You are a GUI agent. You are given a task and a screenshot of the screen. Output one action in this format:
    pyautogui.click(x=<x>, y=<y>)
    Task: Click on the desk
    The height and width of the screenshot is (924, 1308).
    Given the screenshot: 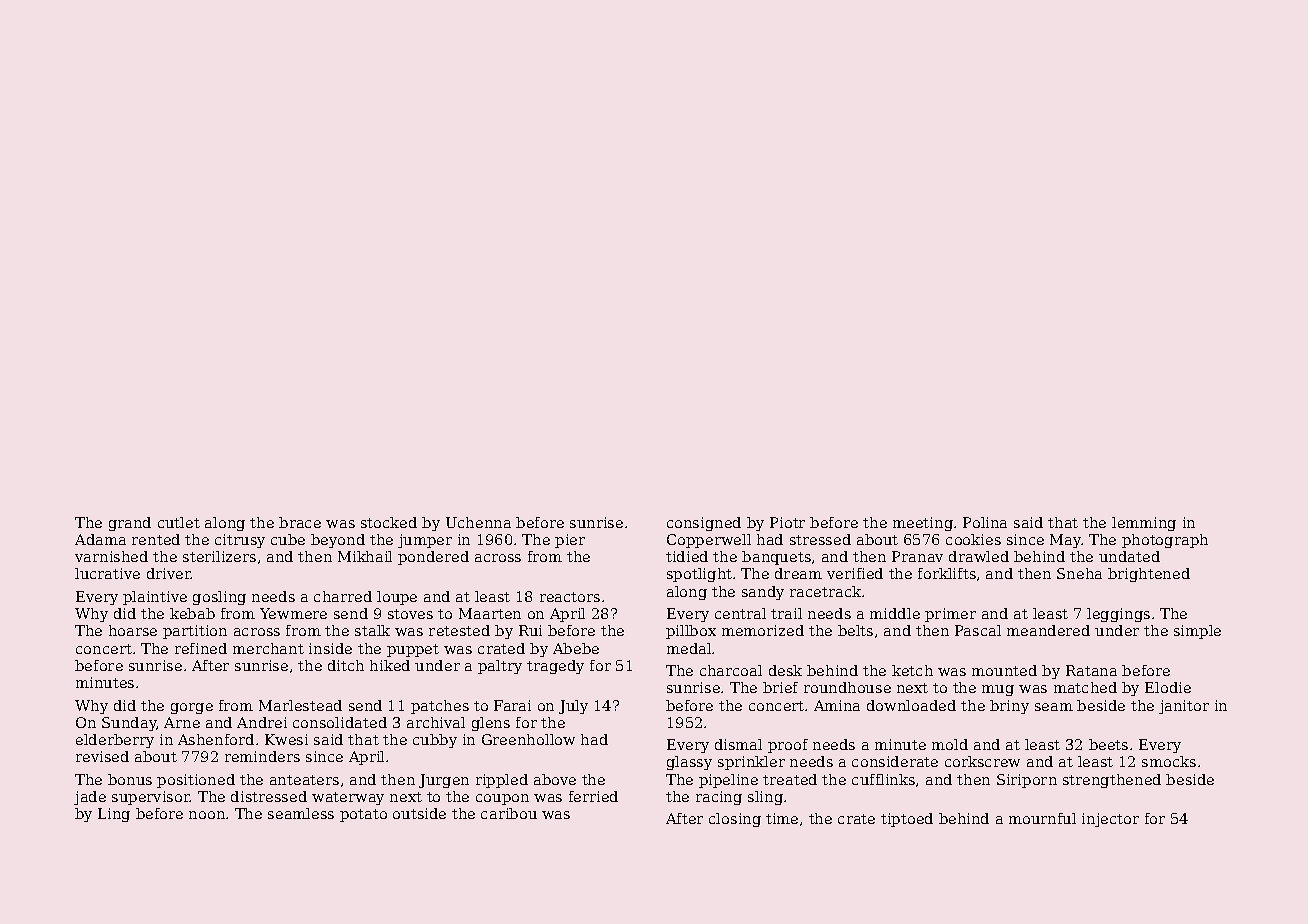 What is the action you would take?
    pyautogui.click(x=785, y=670)
